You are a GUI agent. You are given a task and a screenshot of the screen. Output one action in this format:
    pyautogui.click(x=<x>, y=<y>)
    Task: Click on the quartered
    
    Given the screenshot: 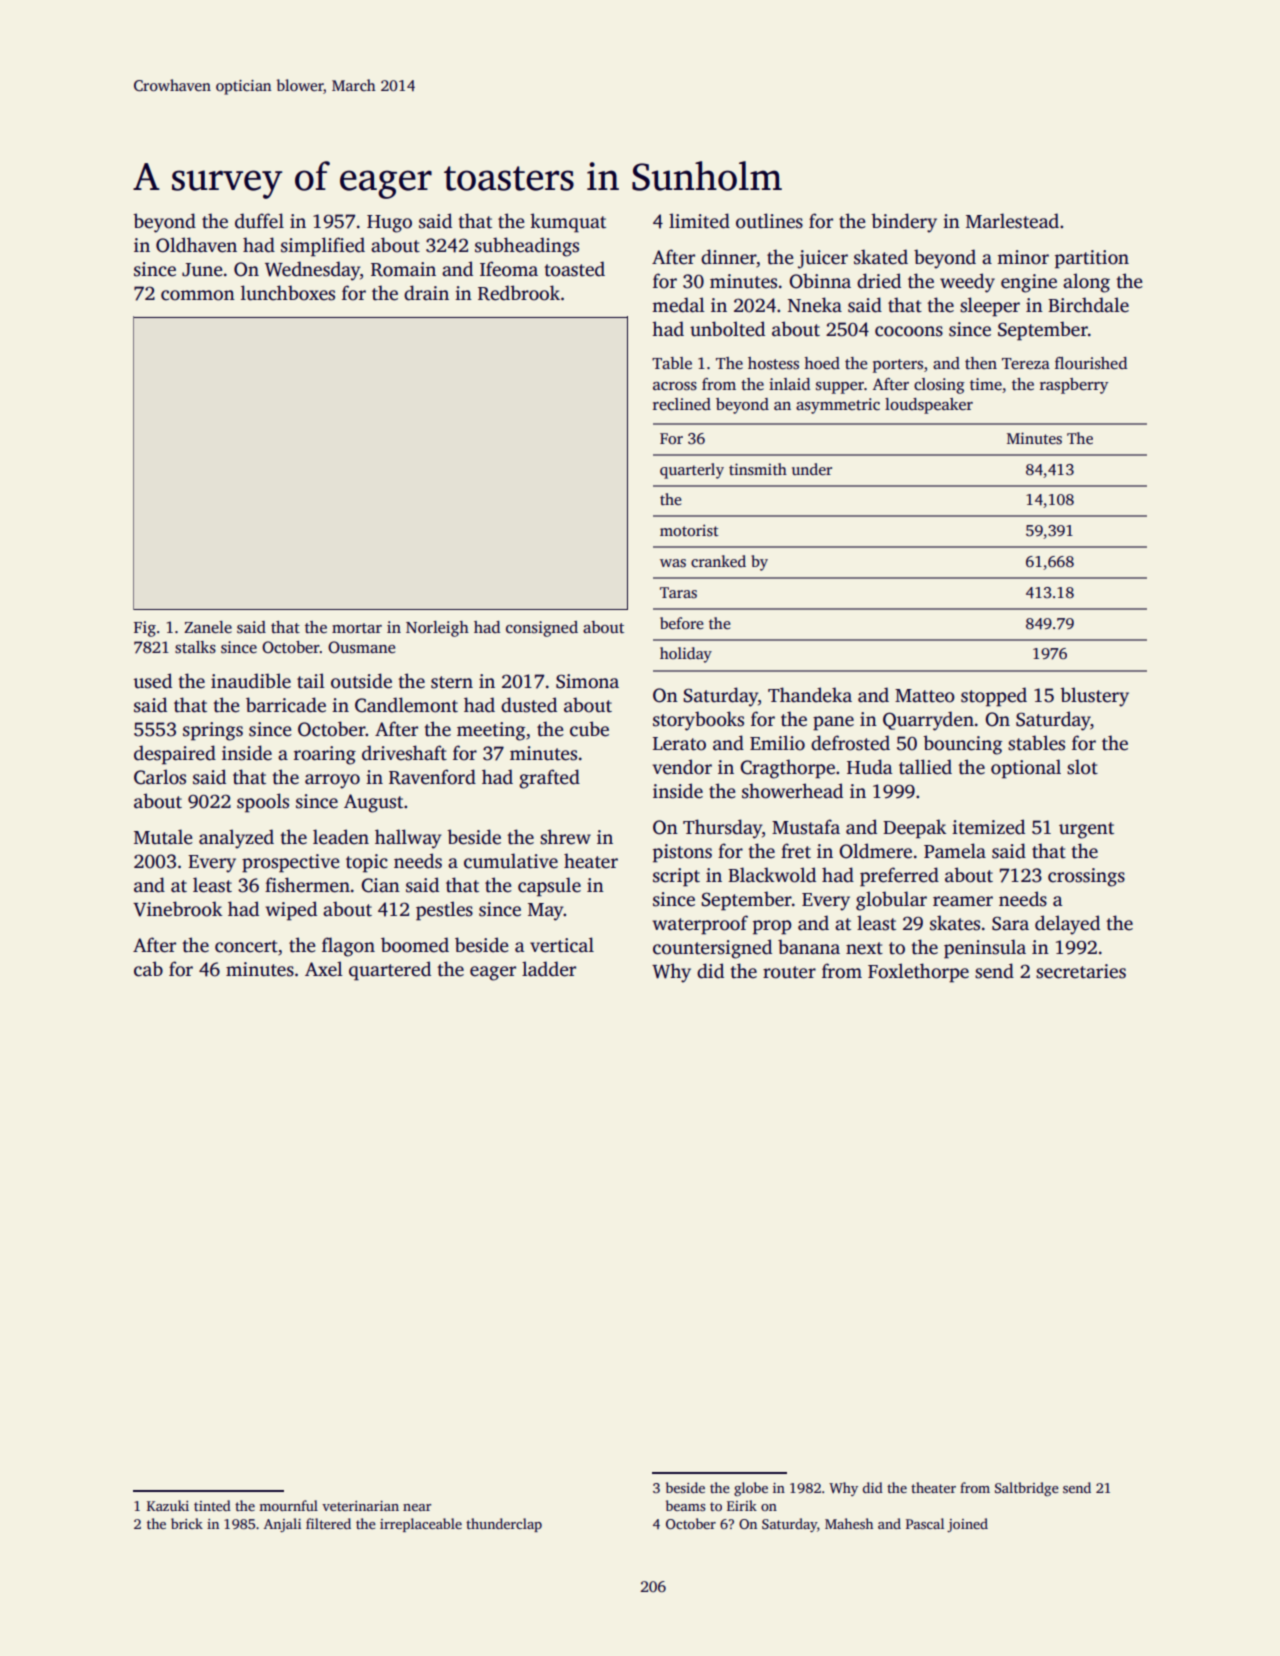 What is the action you would take?
    pyautogui.click(x=390, y=971)
